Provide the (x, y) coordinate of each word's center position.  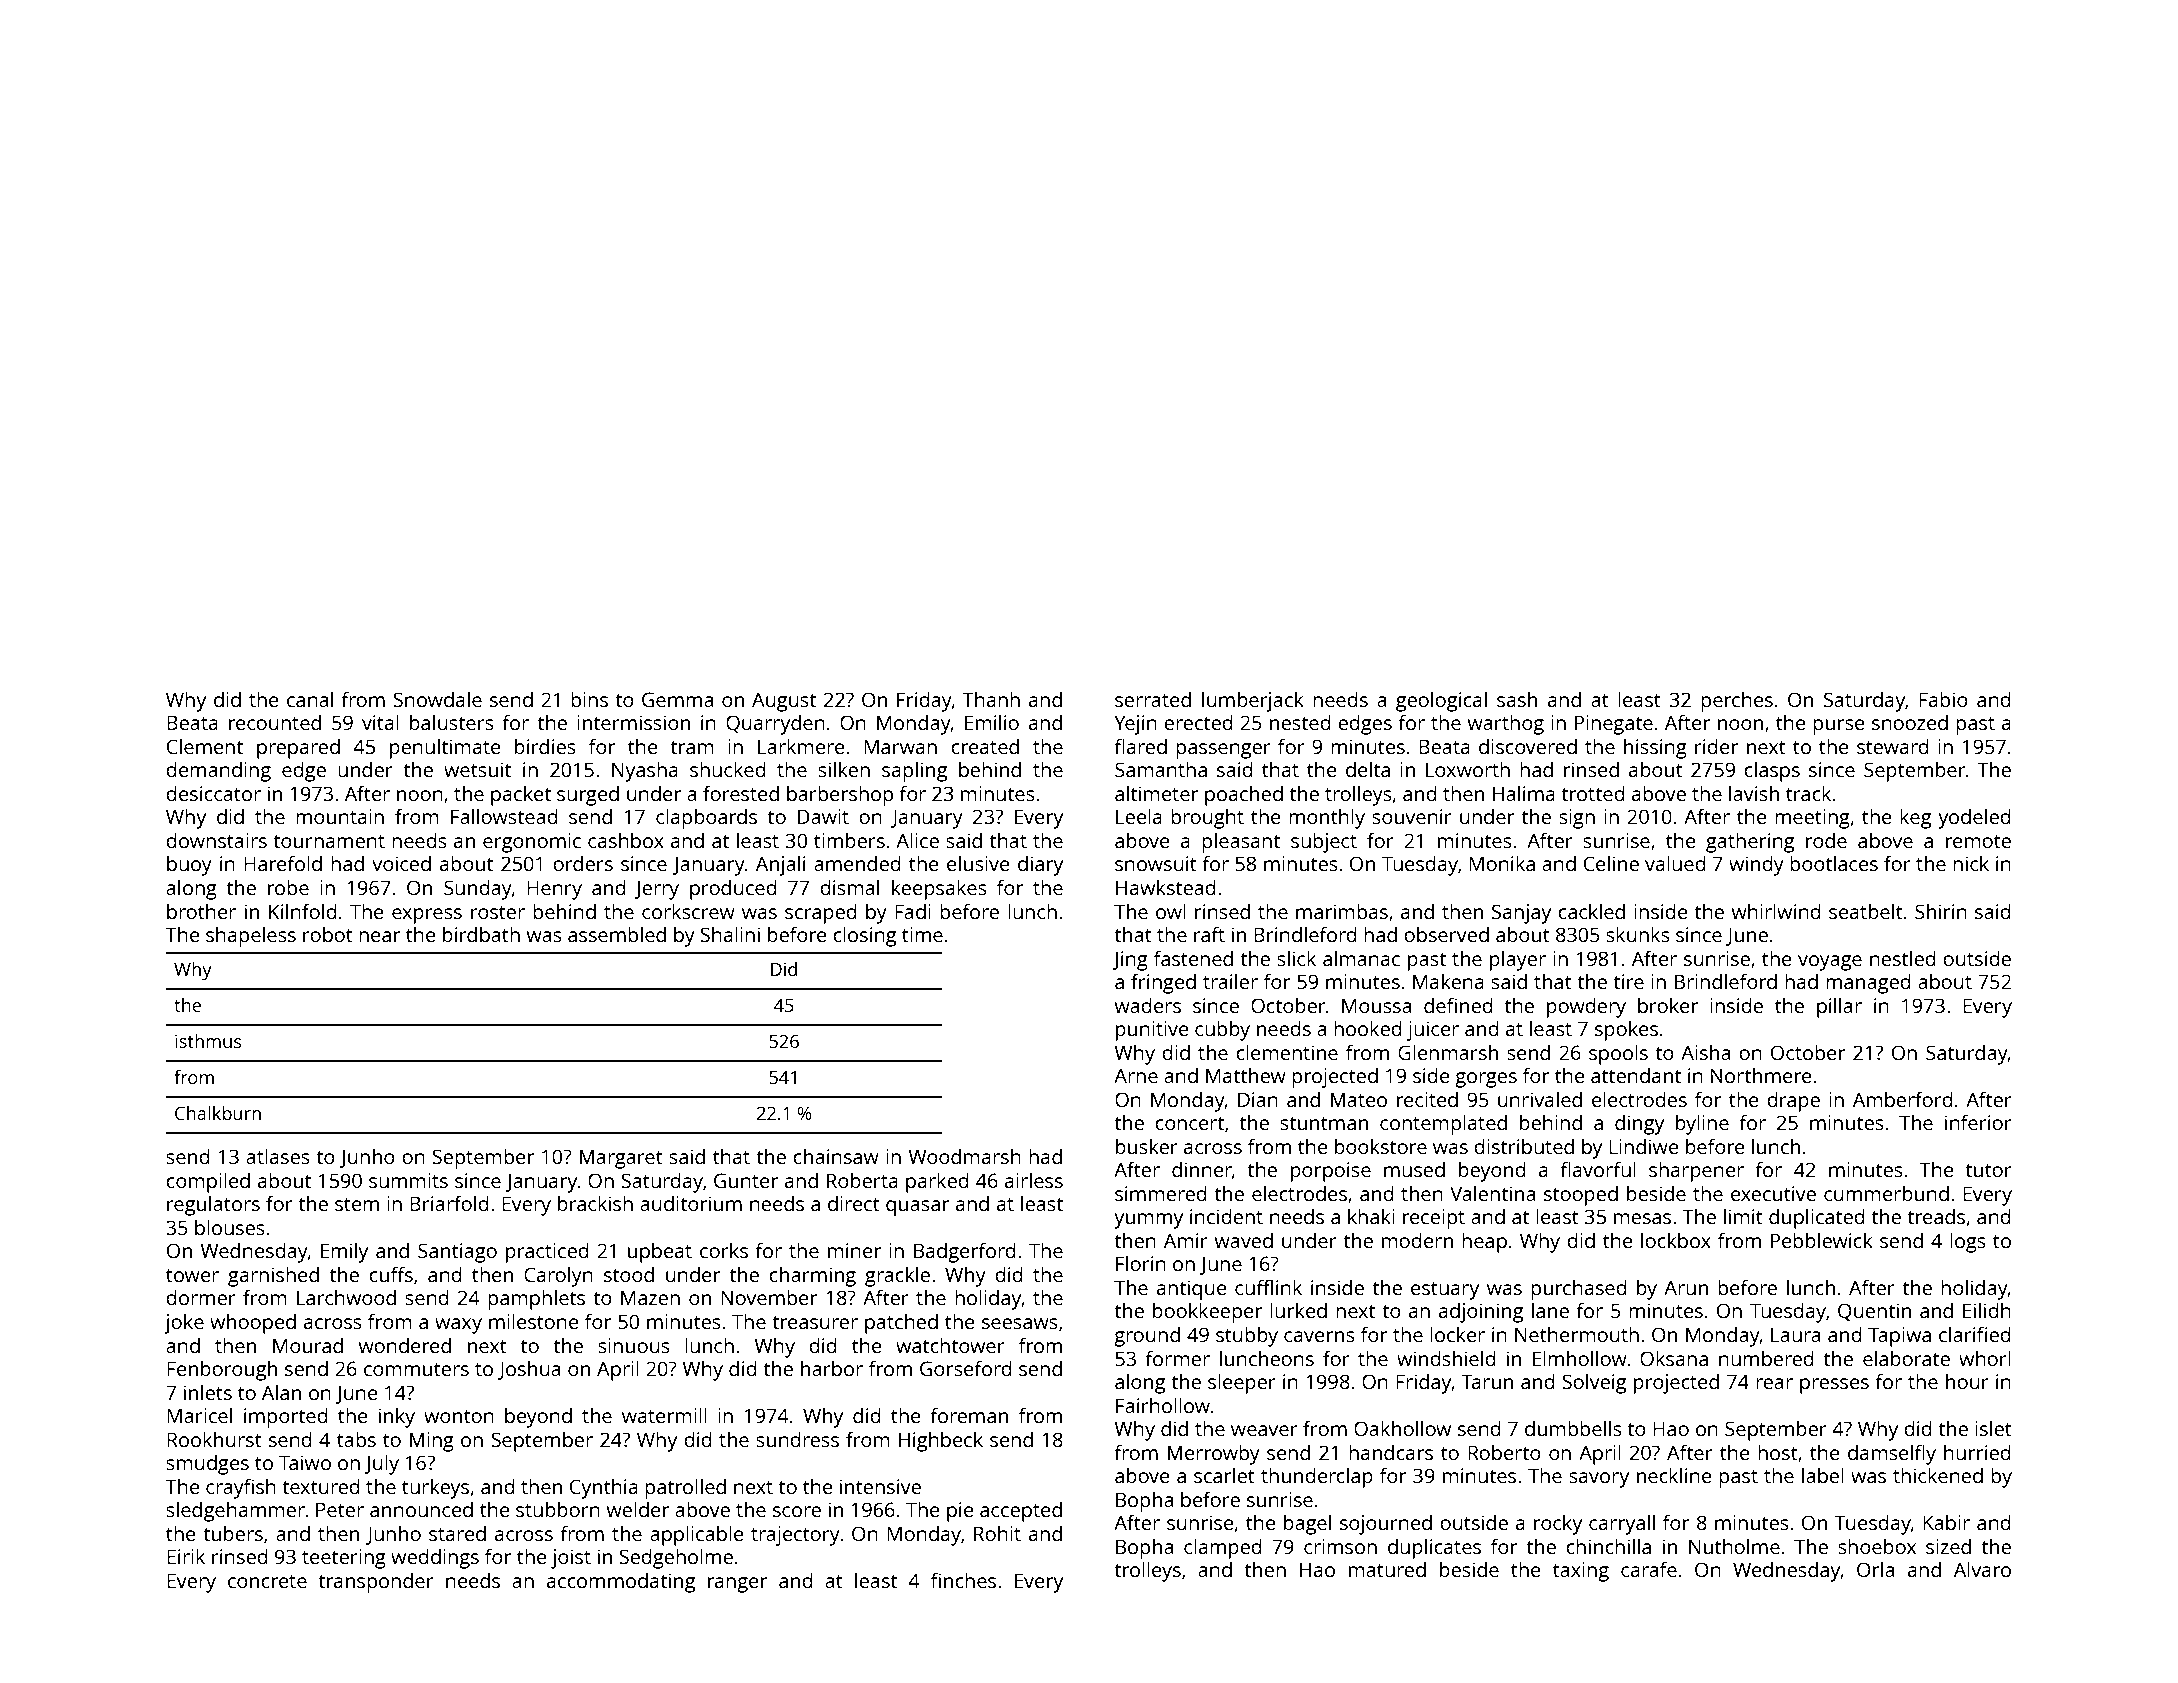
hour (1967, 1381)
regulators (213, 1205)
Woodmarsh (965, 1156)
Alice (917, 840)
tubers (233, 1533)
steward (1892, 746)
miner (854, 1250)
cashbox (626, 840)
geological (1441, 701)
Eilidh (1987, 1310)
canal (310, 699)
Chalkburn (218, 1113)
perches (1737, 701)
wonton (459, 1416)
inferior (1978, 1122)
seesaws (1020, 1323)
